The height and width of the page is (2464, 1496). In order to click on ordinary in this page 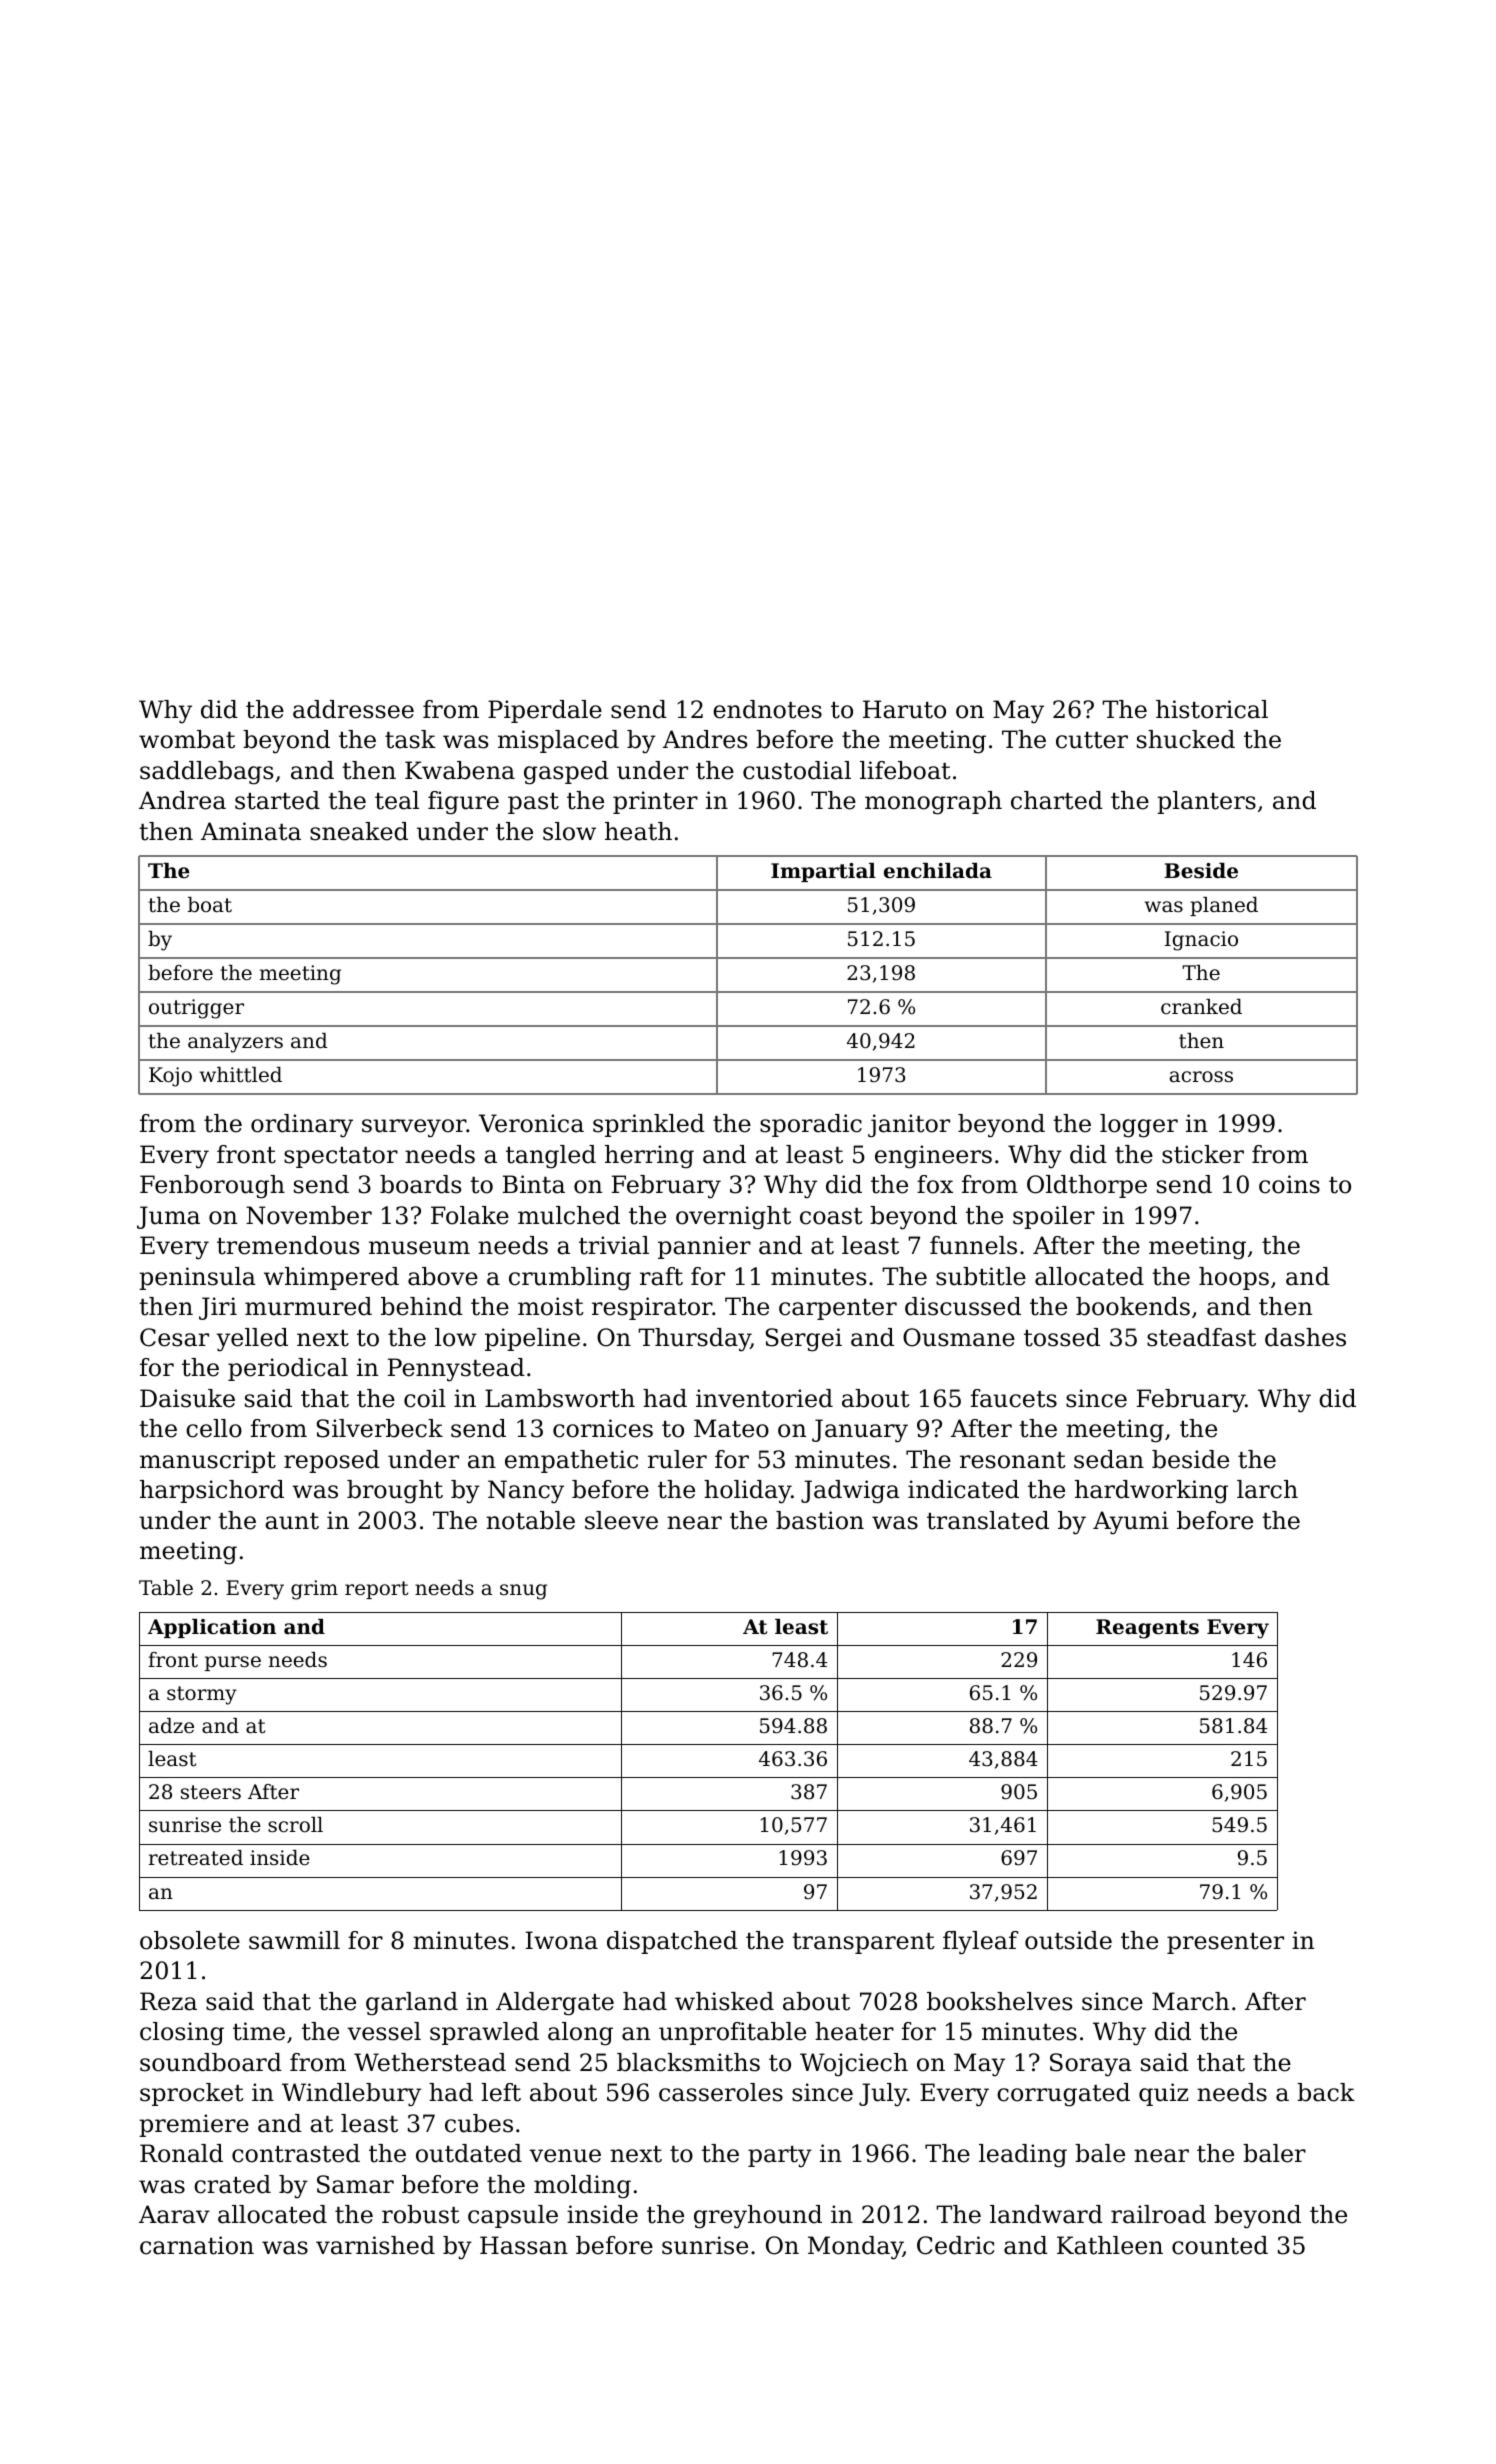, I will do `click(302, 1126)`.
